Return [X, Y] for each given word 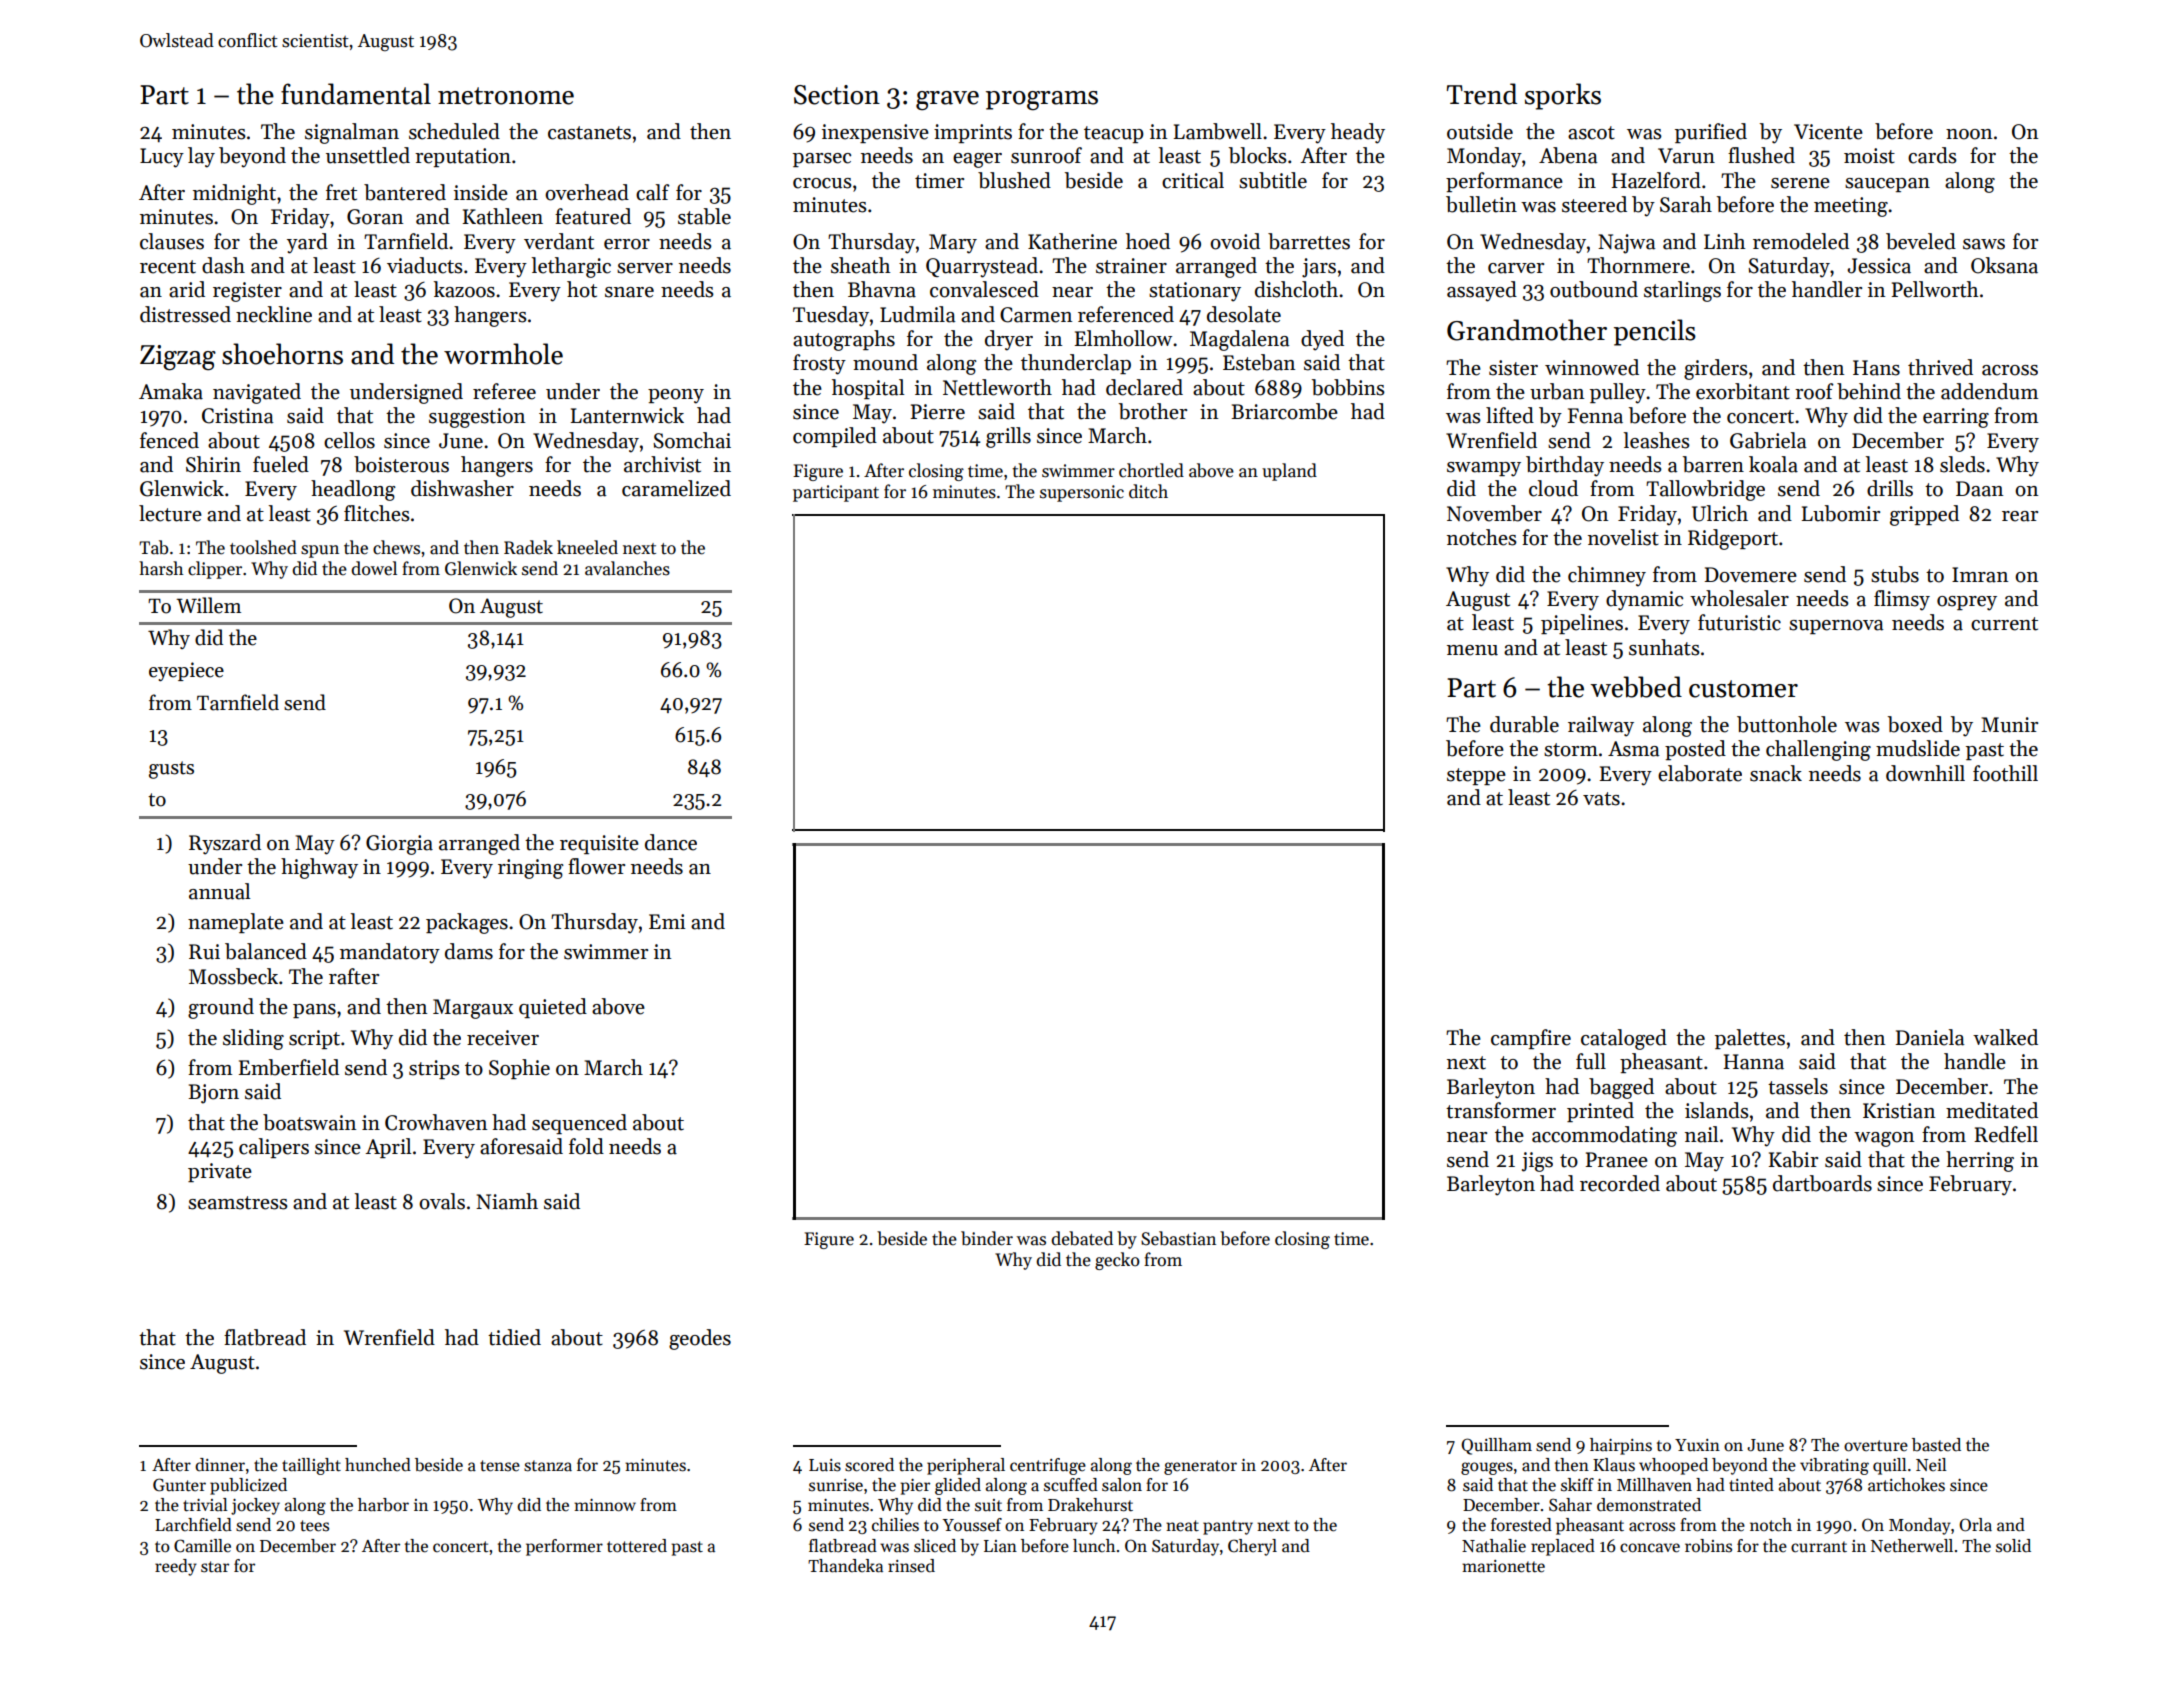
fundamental [356, 94]
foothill [2005, 773]
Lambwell [1218, 131]
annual [219, 891]
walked [2005, 1037]
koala [1773, 464]
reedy [176, 1567]
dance [671, 842]
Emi [667, 921]
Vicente [1828, 132]
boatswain [309, 1122]
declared [1144, 387]
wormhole [503, 354]
